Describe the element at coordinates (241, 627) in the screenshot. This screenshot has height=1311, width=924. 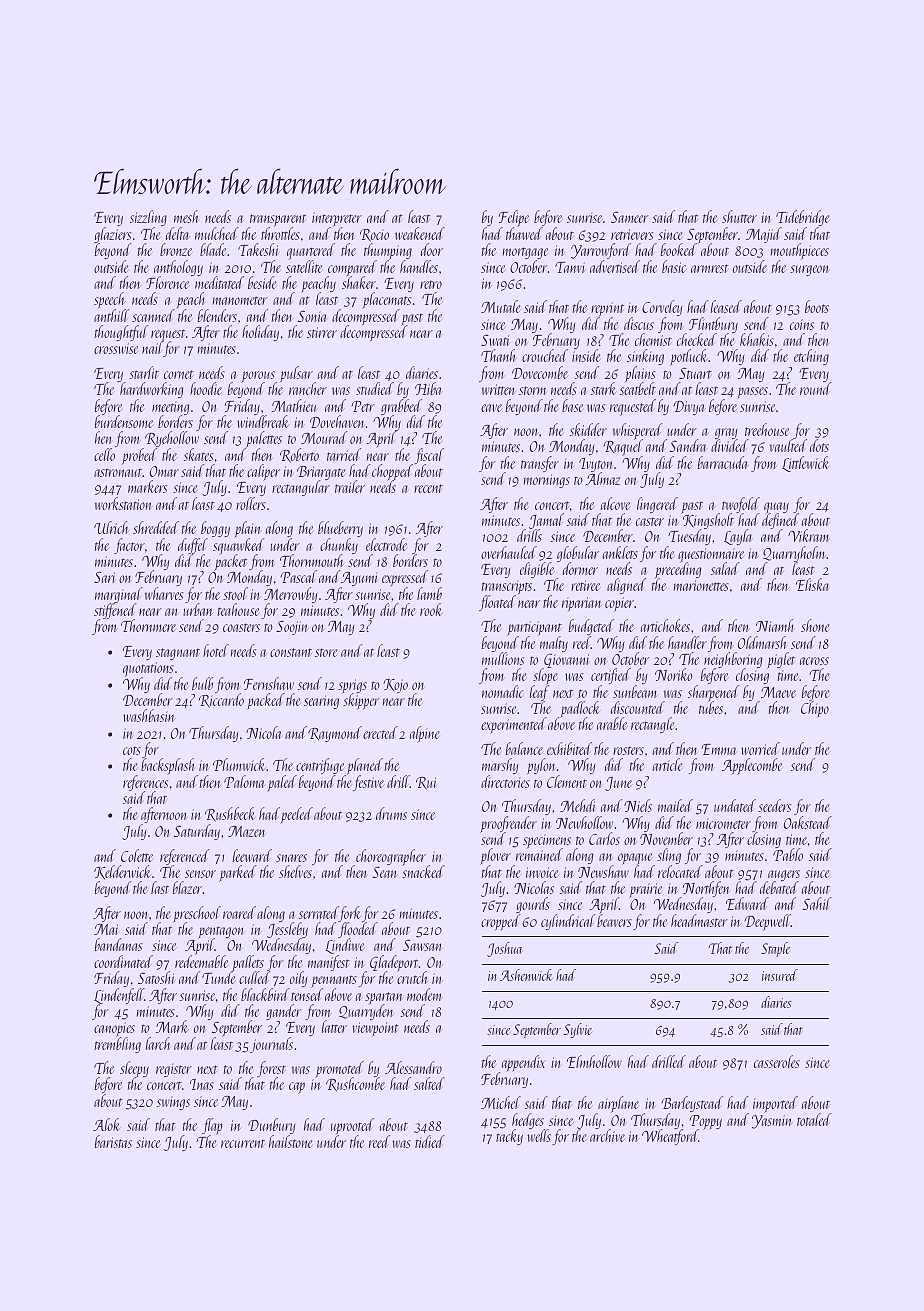
I see `coasters` at that location.
